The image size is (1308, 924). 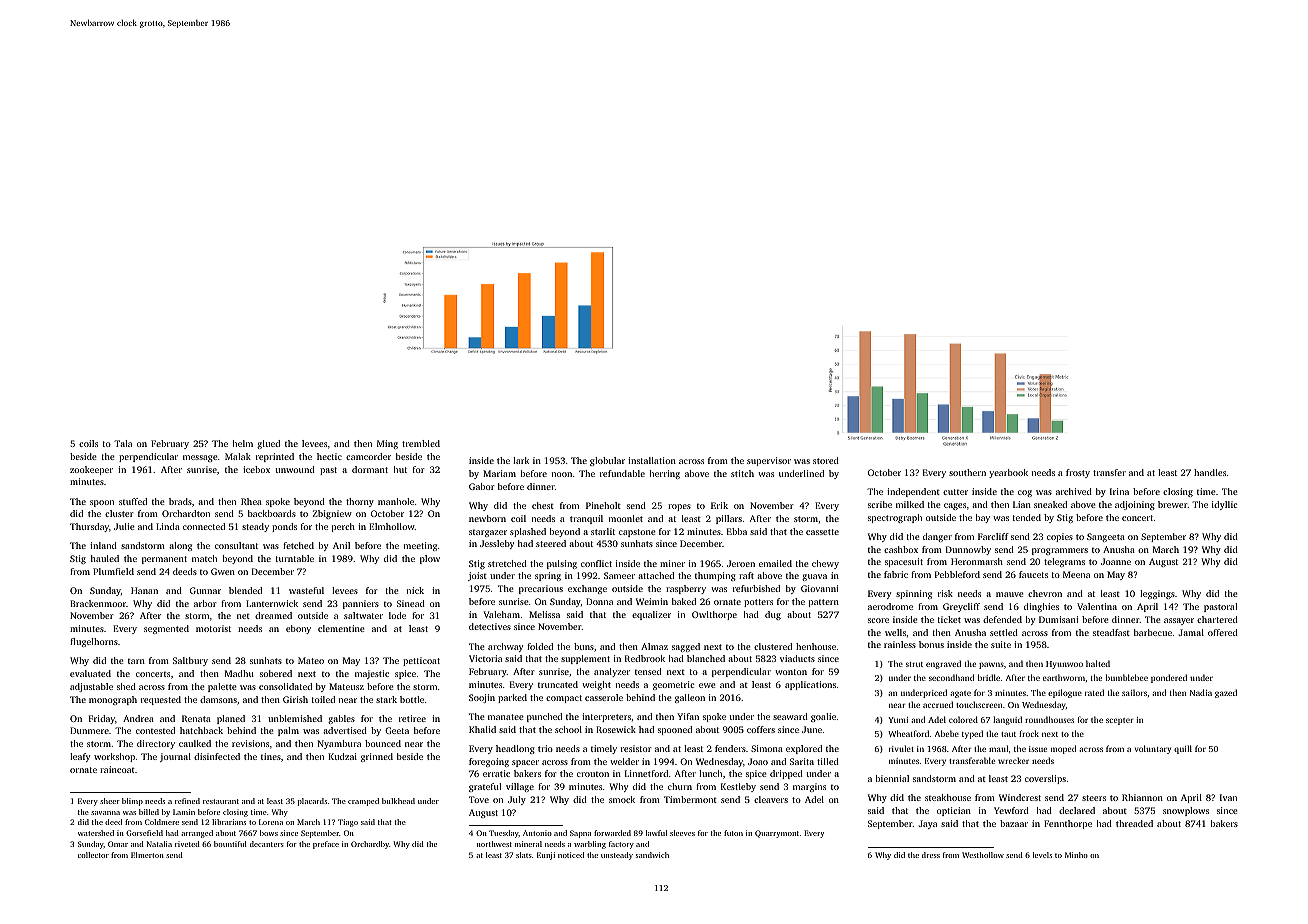 What do you see at coordinates (983, 855) in the page?
I see `Westhollow` at bounding box center [983, 855].
